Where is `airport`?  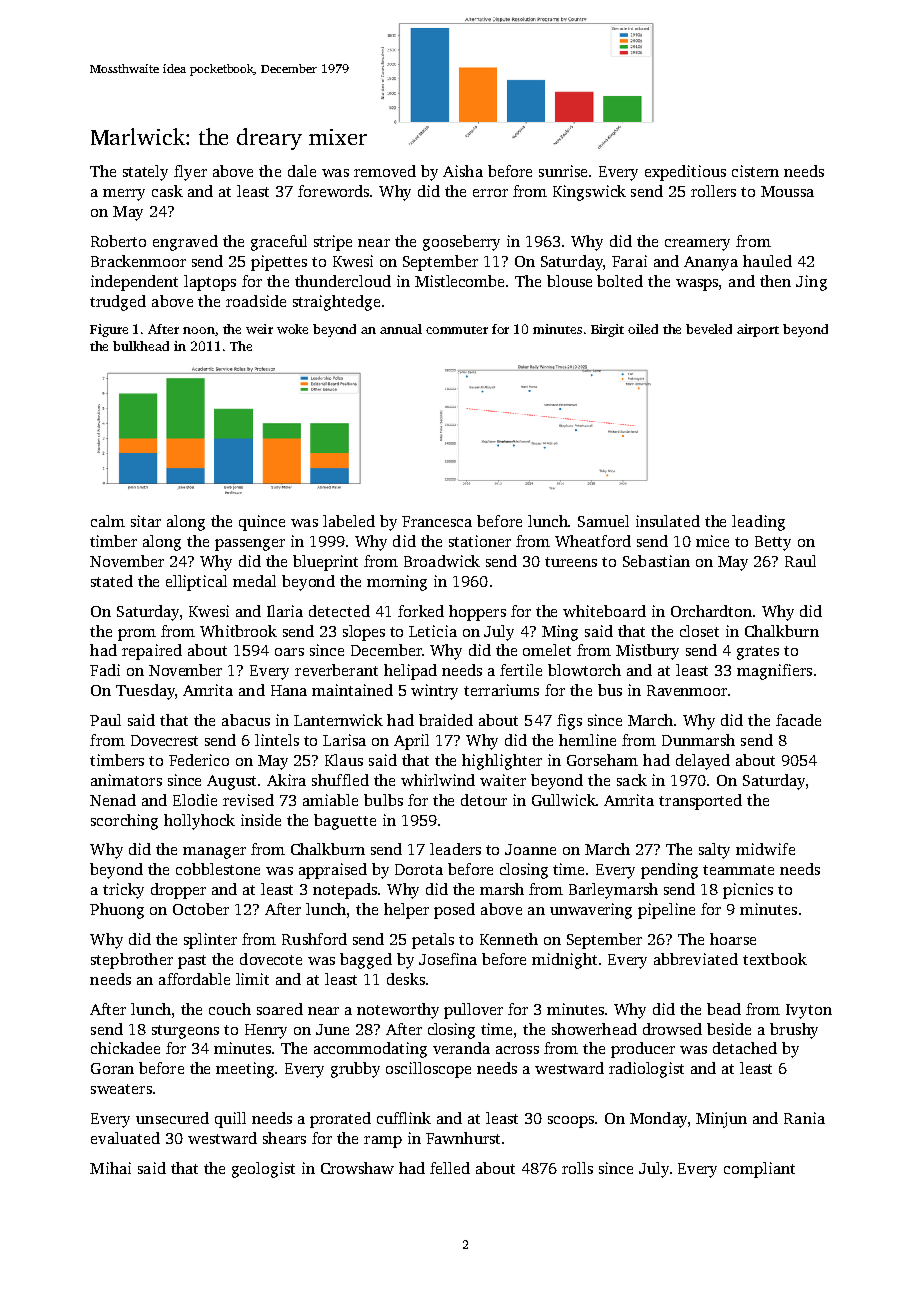 airport is located at coordinates (758, 330).
